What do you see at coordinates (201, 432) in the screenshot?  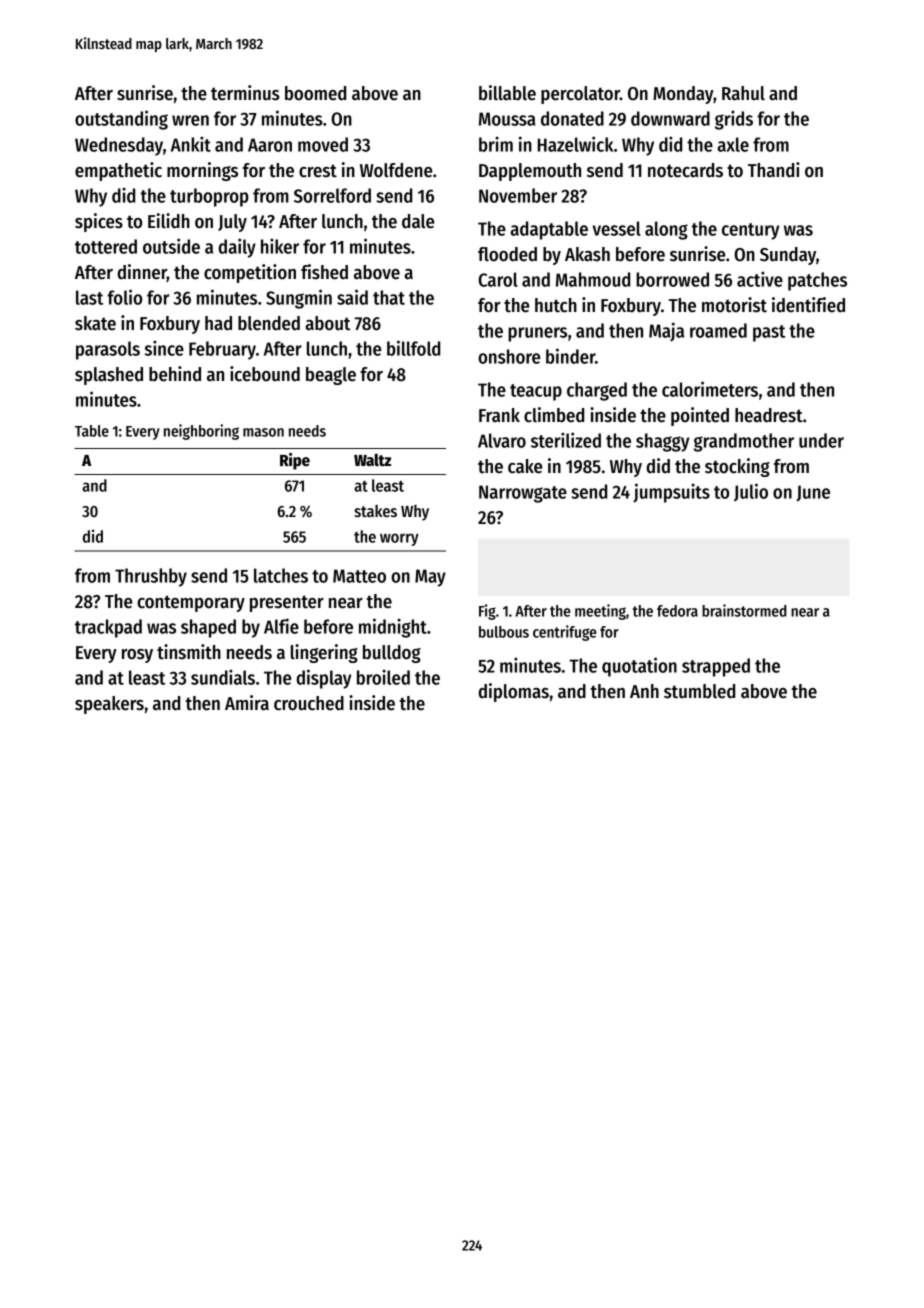 I see `neighboring` at bounding box center [201, 432].
